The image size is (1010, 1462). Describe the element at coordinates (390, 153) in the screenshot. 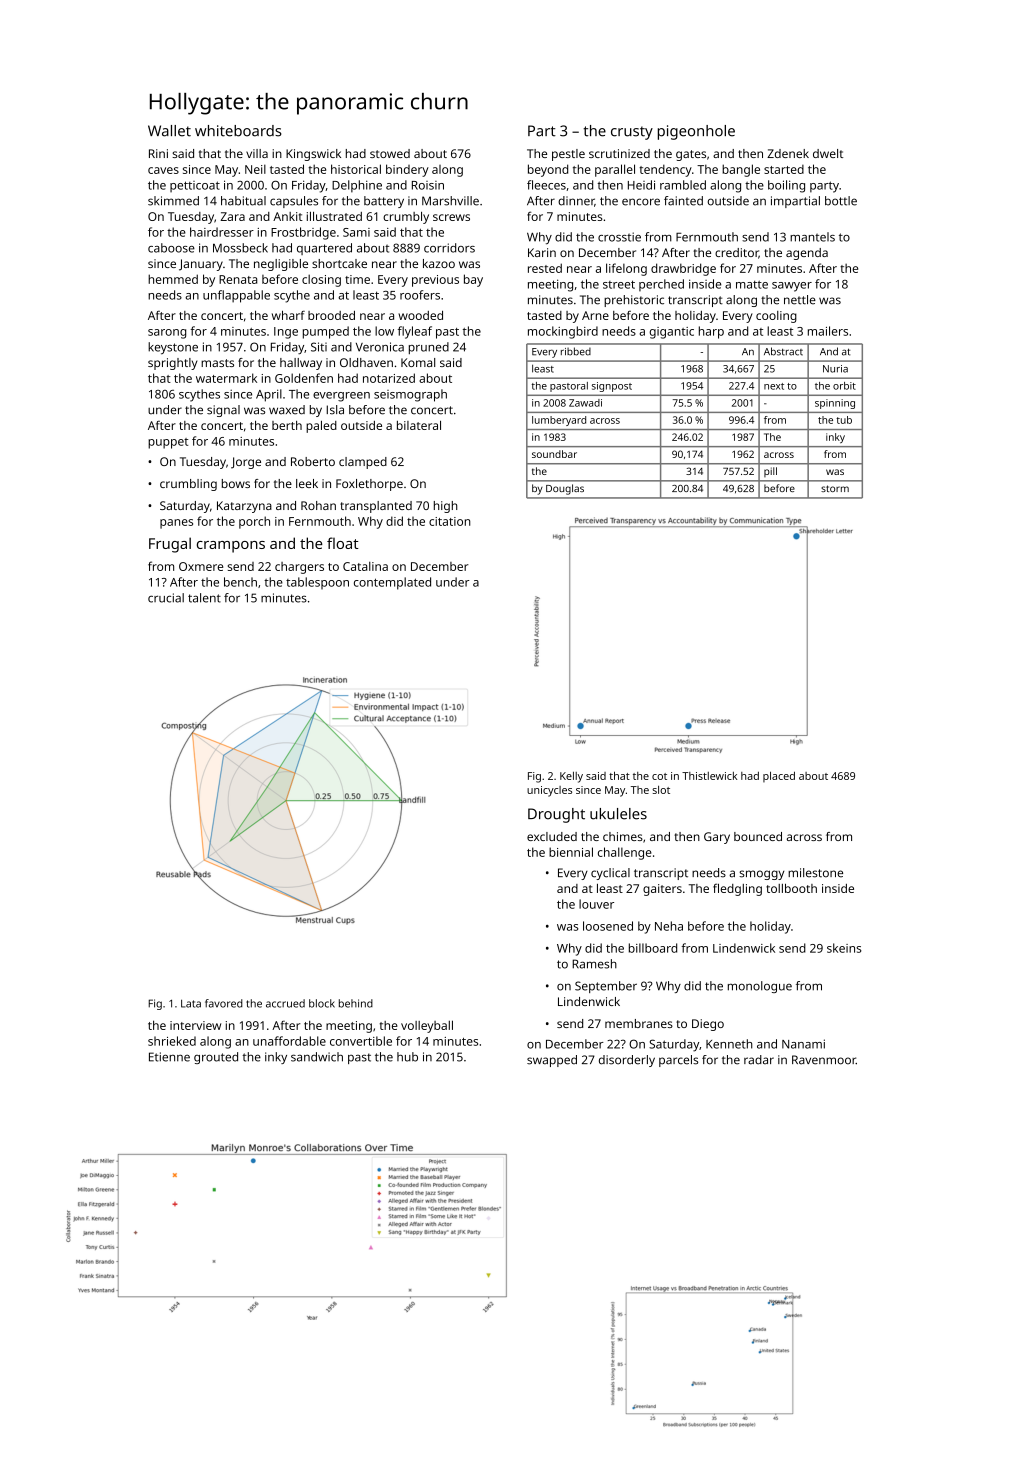

I see `stowed` at that location.
